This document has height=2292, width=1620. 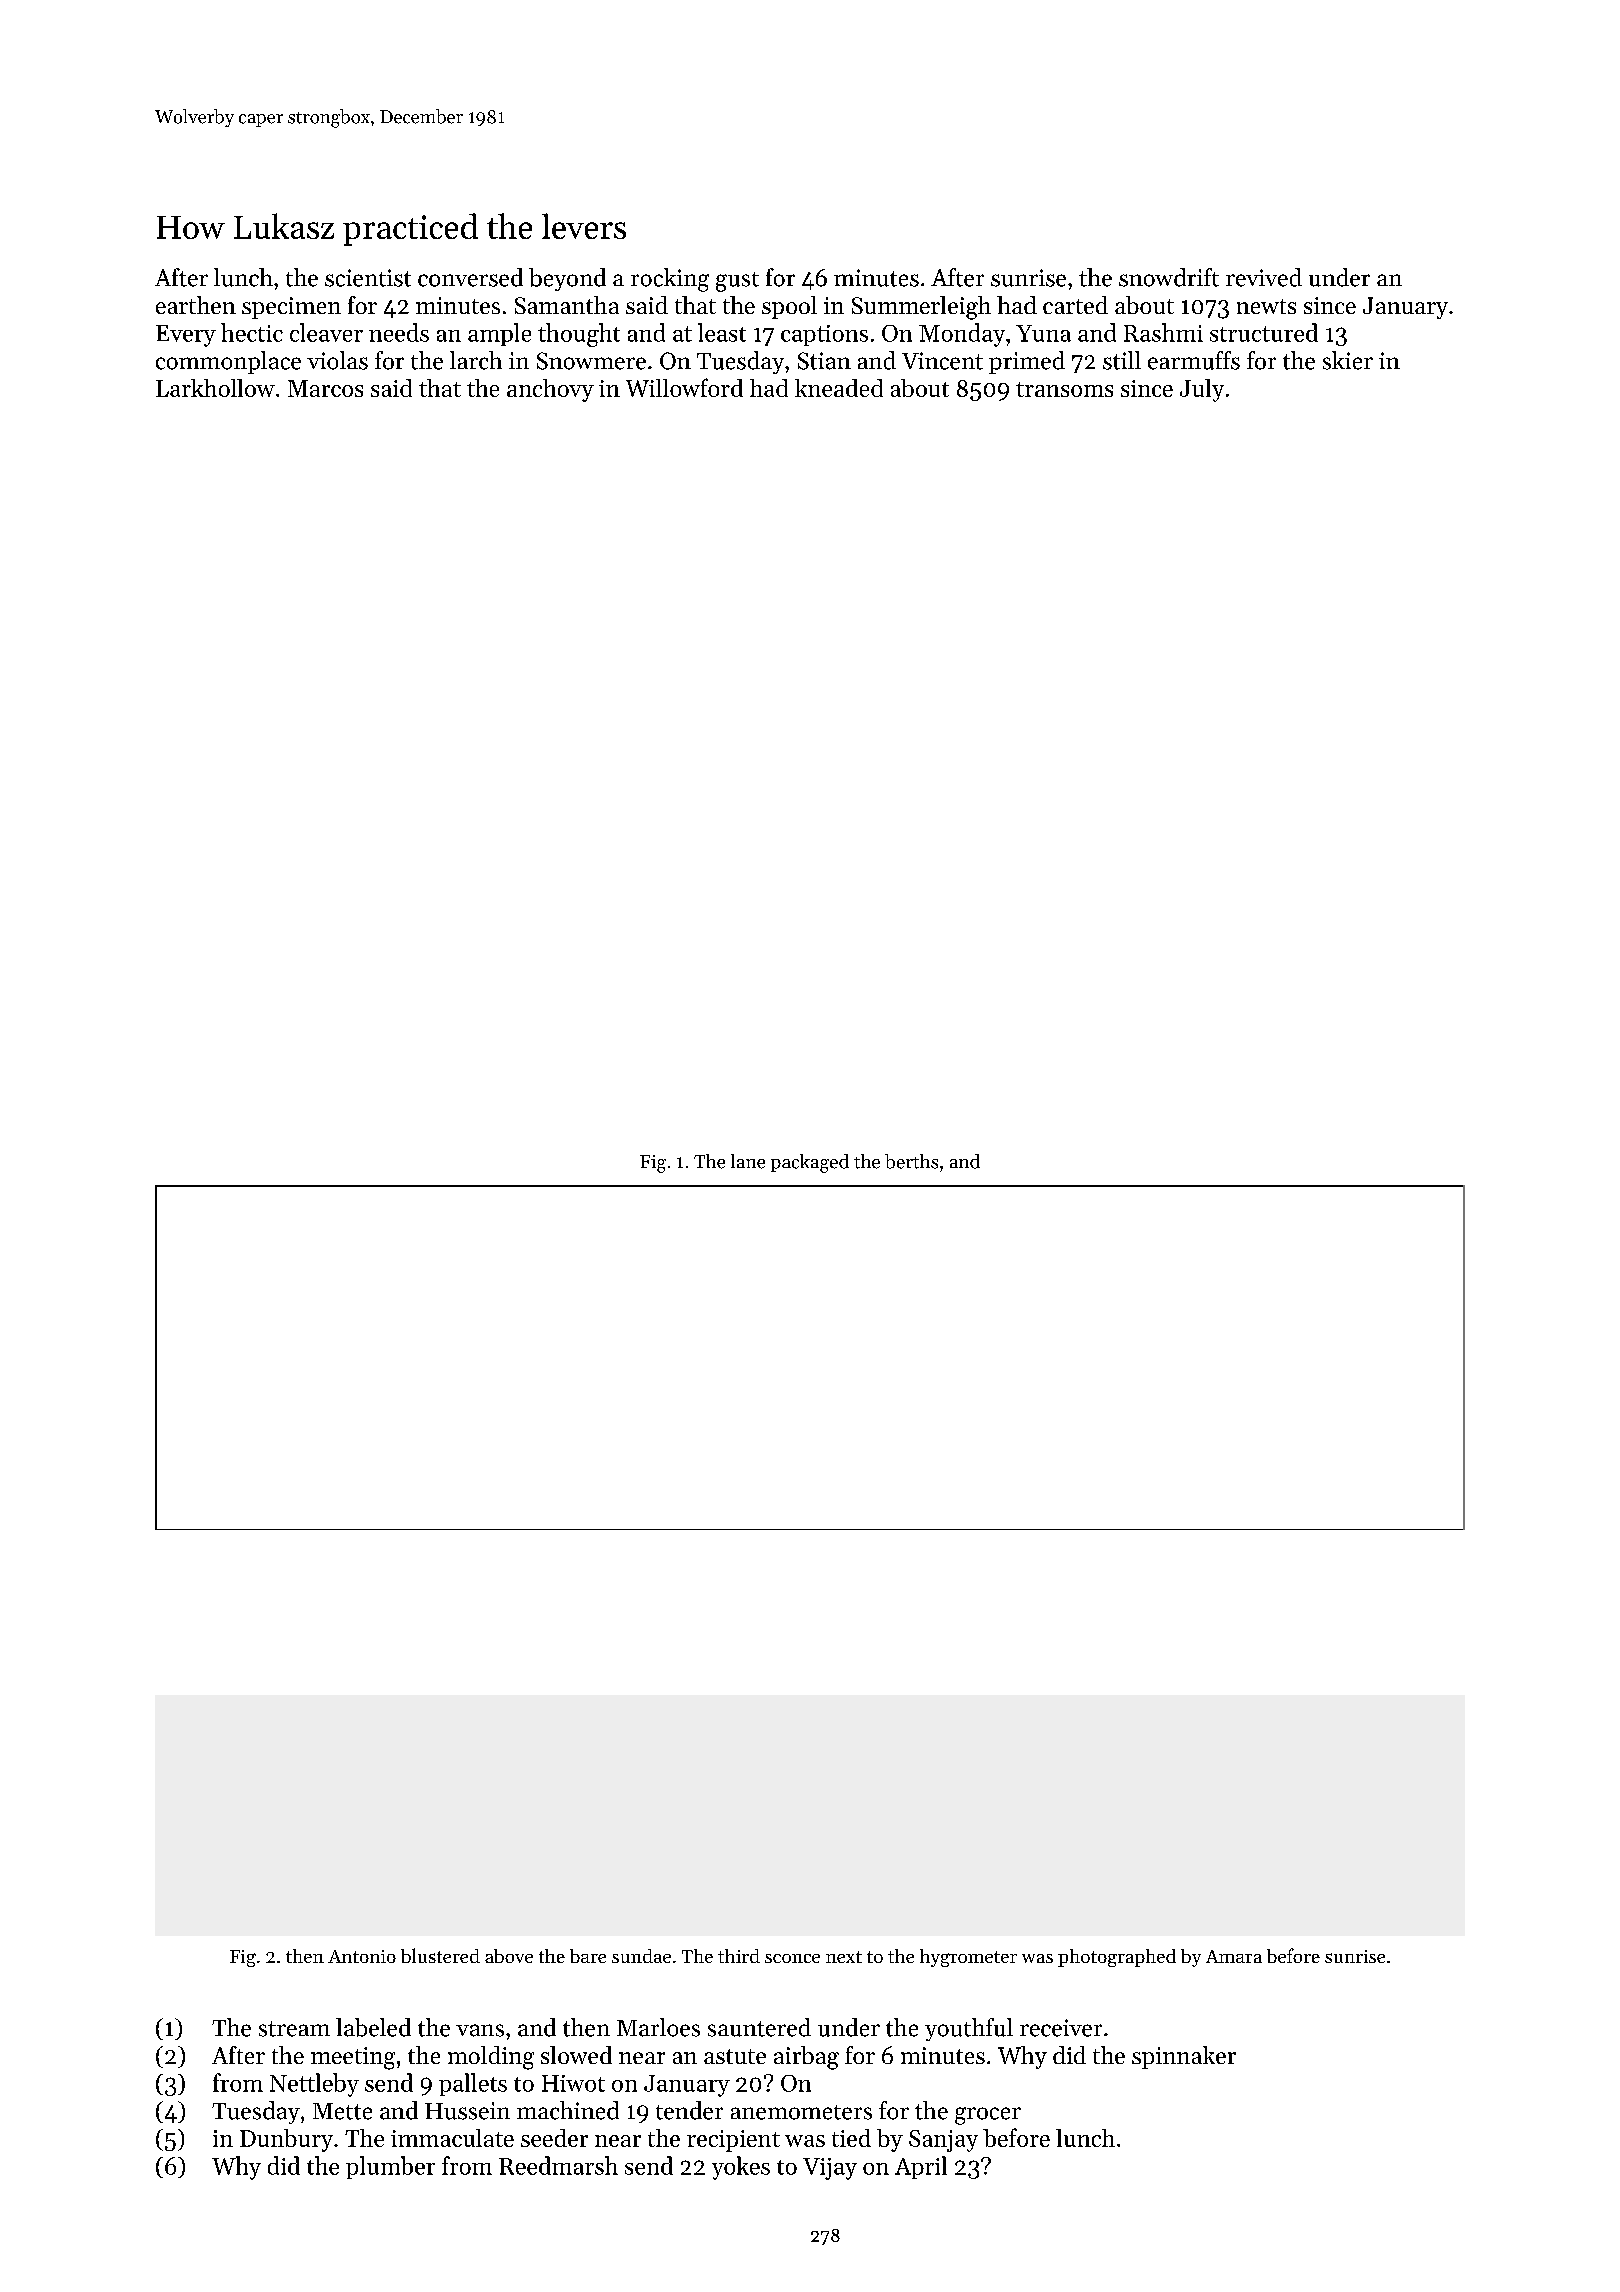 What do you see at coordinates (911, 1161) in the document?
I see `berths` at bounding box center [911, 1161].
